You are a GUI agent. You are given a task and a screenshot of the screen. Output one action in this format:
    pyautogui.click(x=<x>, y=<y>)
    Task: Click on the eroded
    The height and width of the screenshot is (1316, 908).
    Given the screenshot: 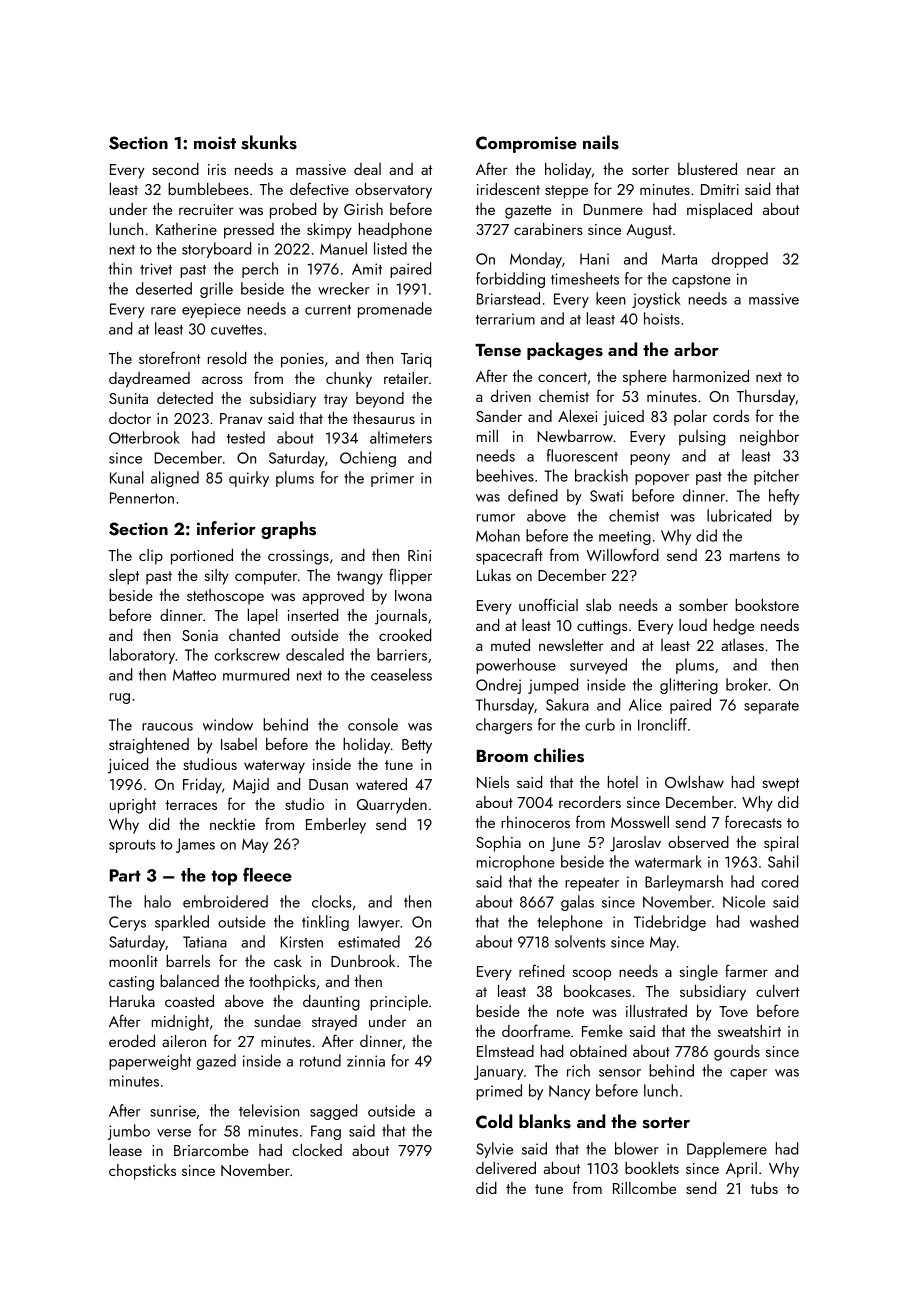 What is the action you would take?
    pyautogui.click(x=132, y=1041)
